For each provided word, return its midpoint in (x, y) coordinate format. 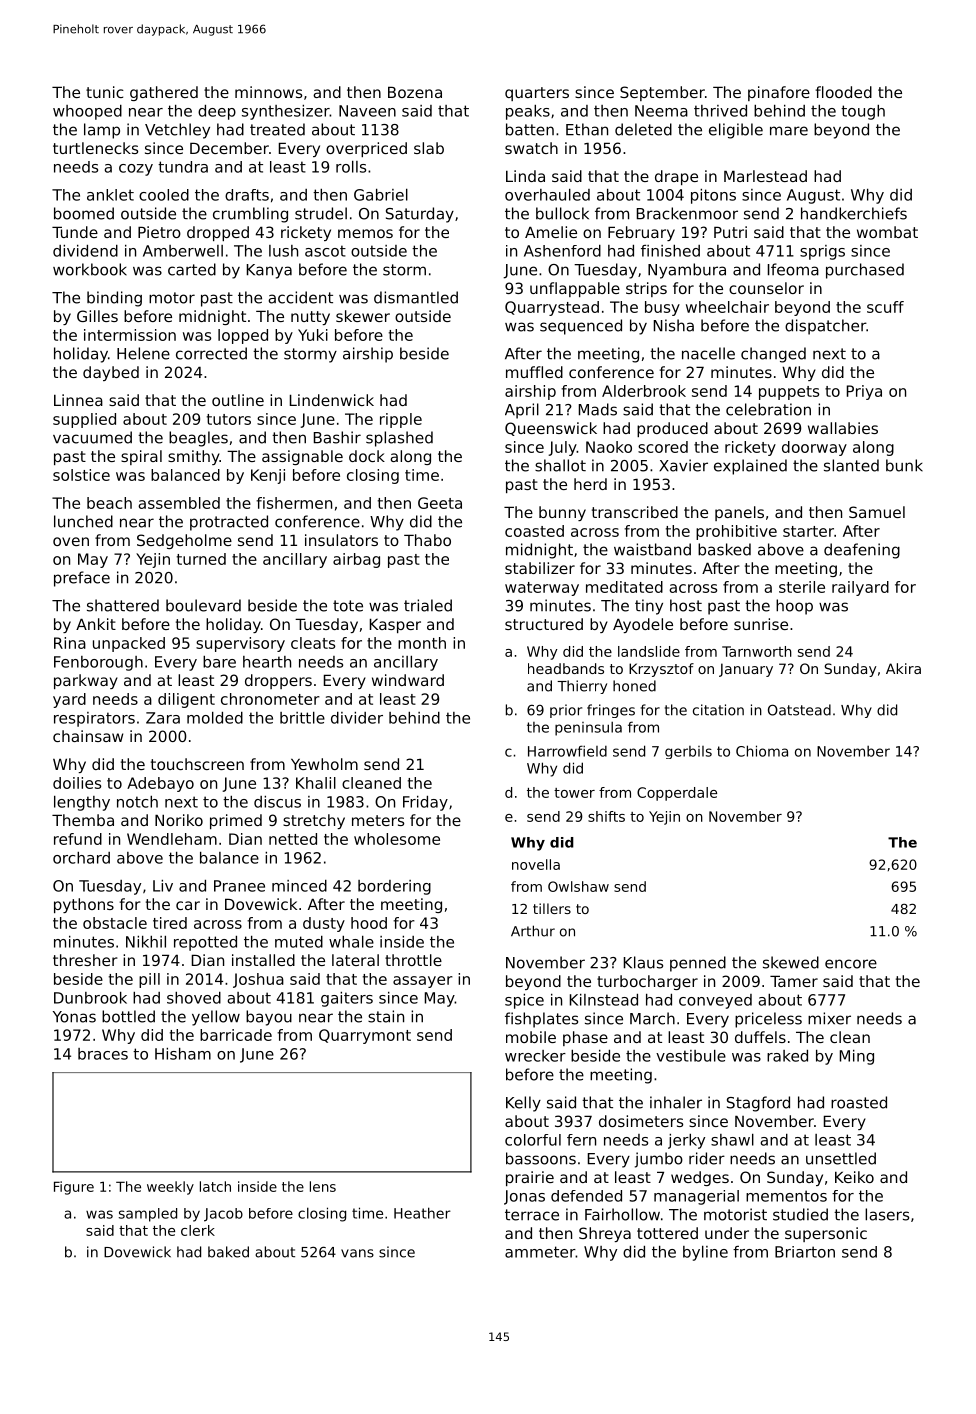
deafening (862, 551)
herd (590, 484)
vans (357, 1253)
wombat (887, 232)
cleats (313, 643)
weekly (170, 1188)
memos (365, 233)
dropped (218, 233)
